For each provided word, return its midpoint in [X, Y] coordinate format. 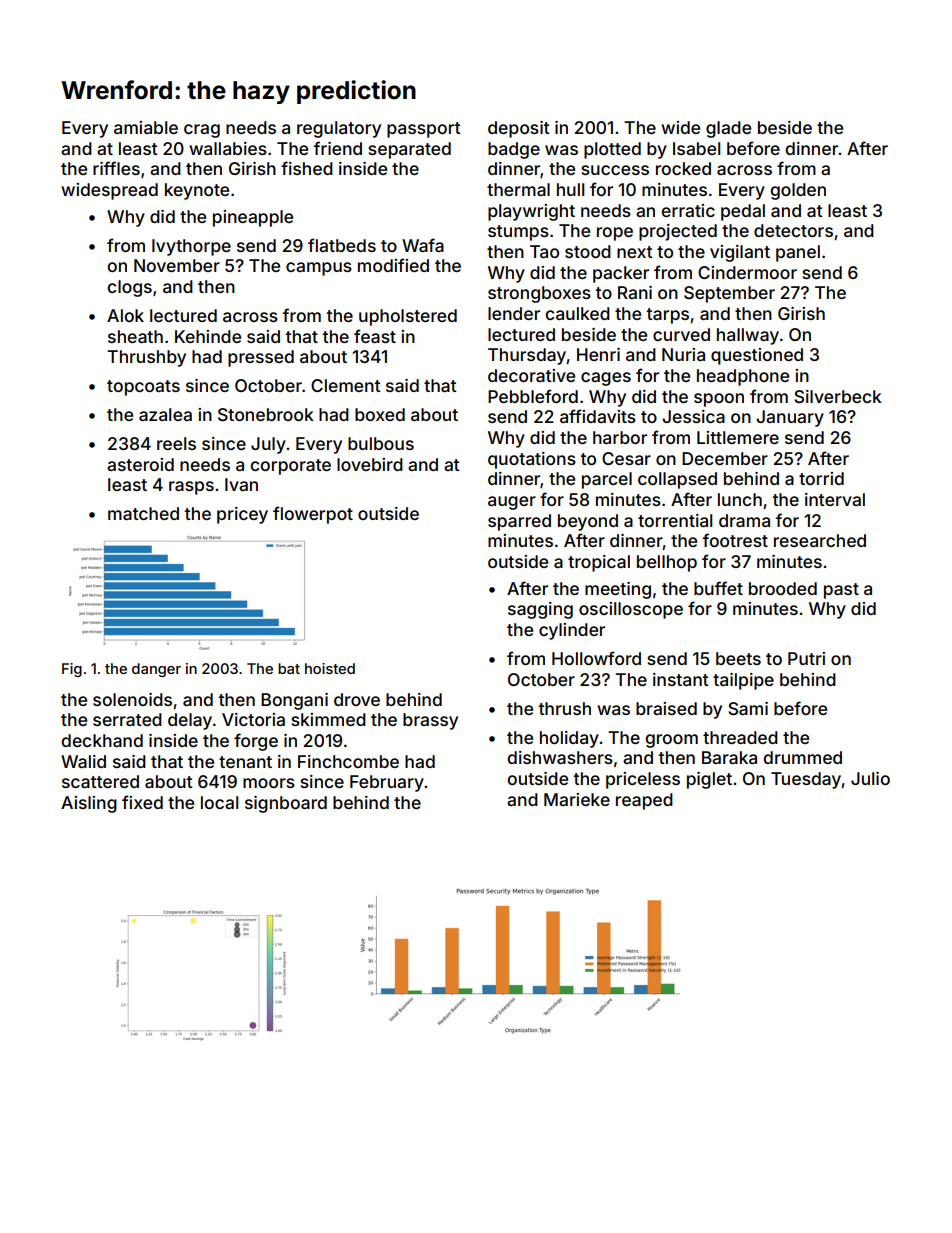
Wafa [423, 245]
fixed [142, 802]
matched [143, 513]
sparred [519, 522]
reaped [644, 801]
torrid [821, 478]
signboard [286, 804]
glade [728, 129]
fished [307, 168]
